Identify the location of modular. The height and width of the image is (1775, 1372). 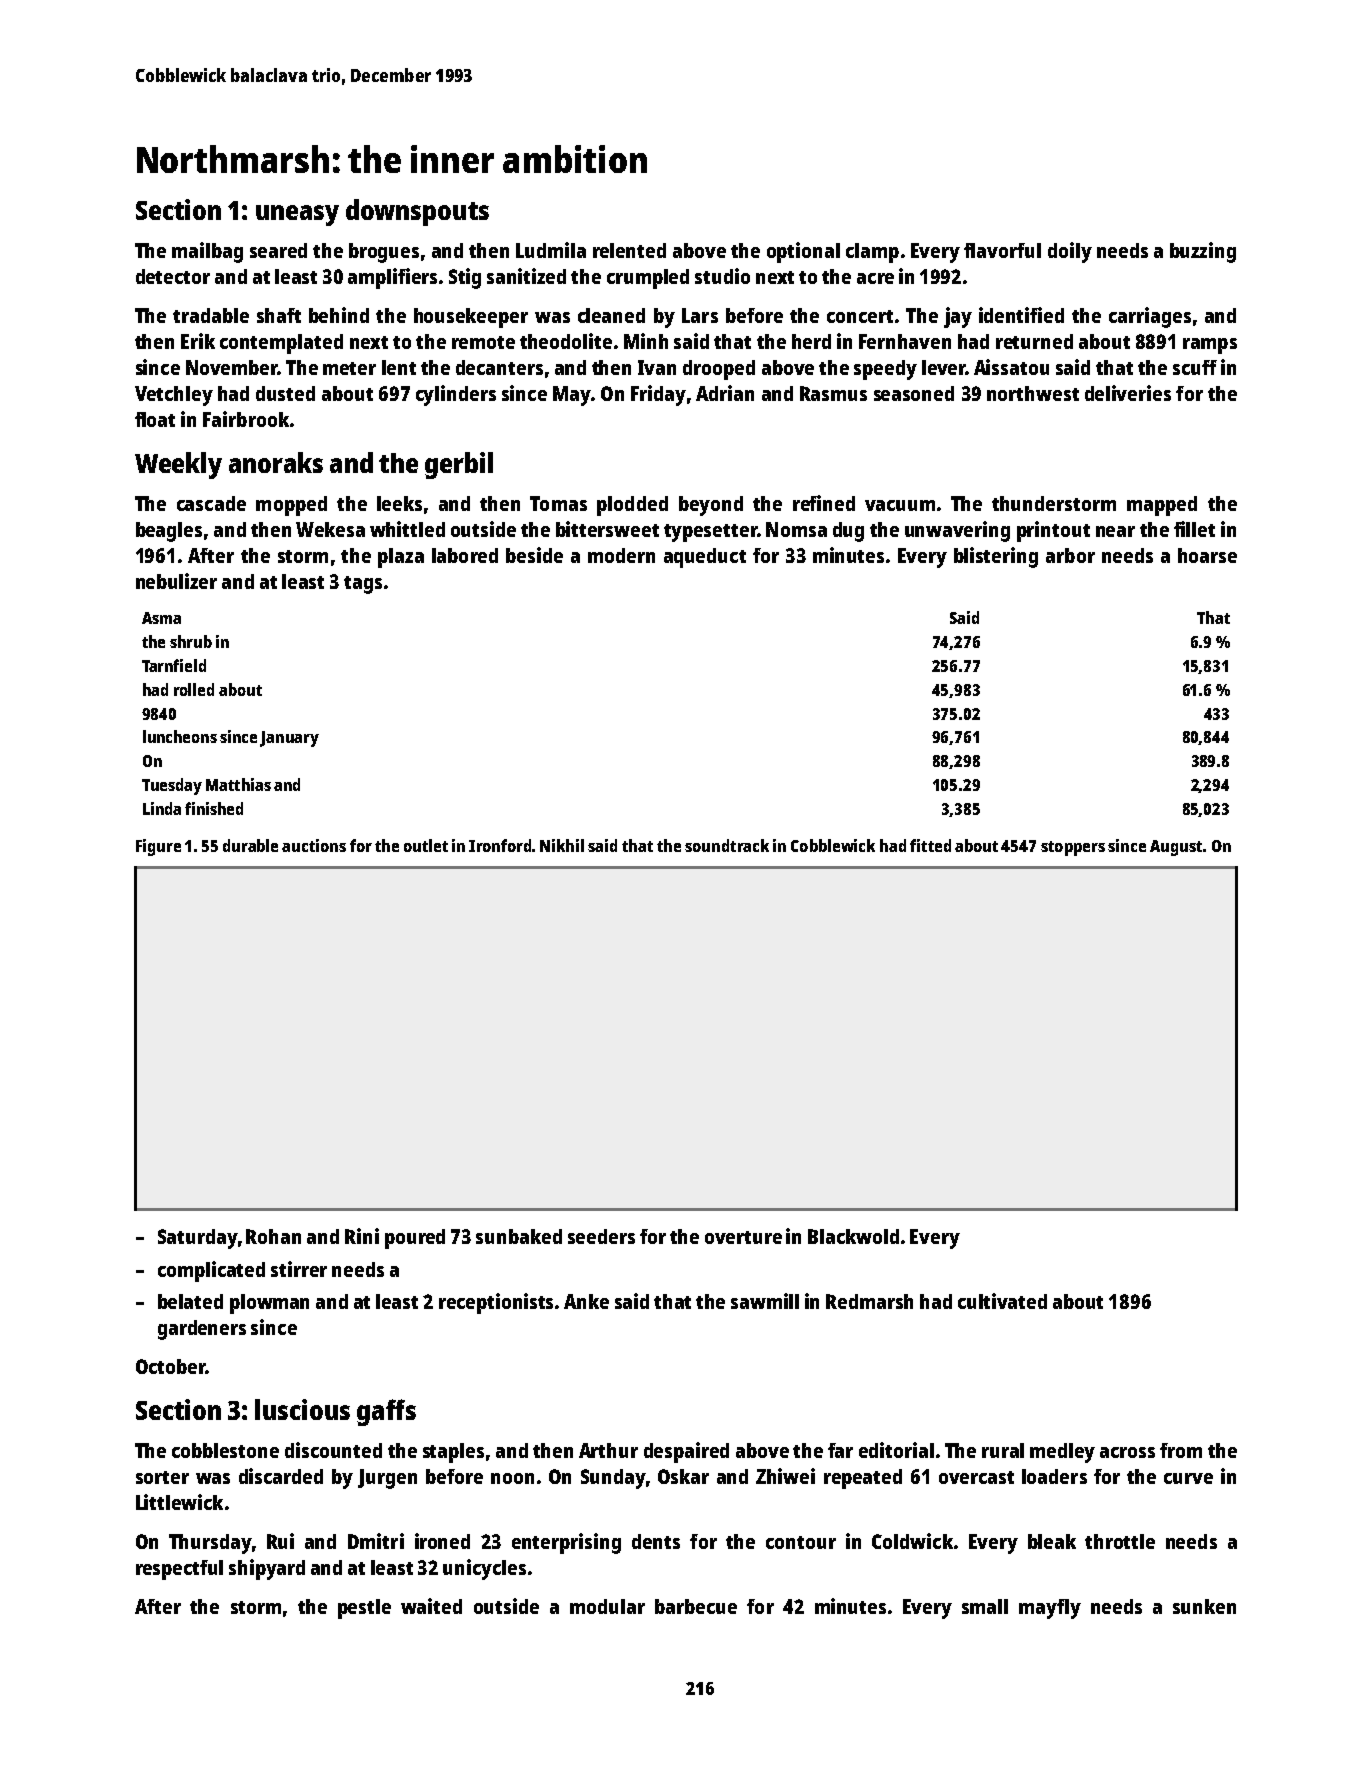
(607, 1606).
